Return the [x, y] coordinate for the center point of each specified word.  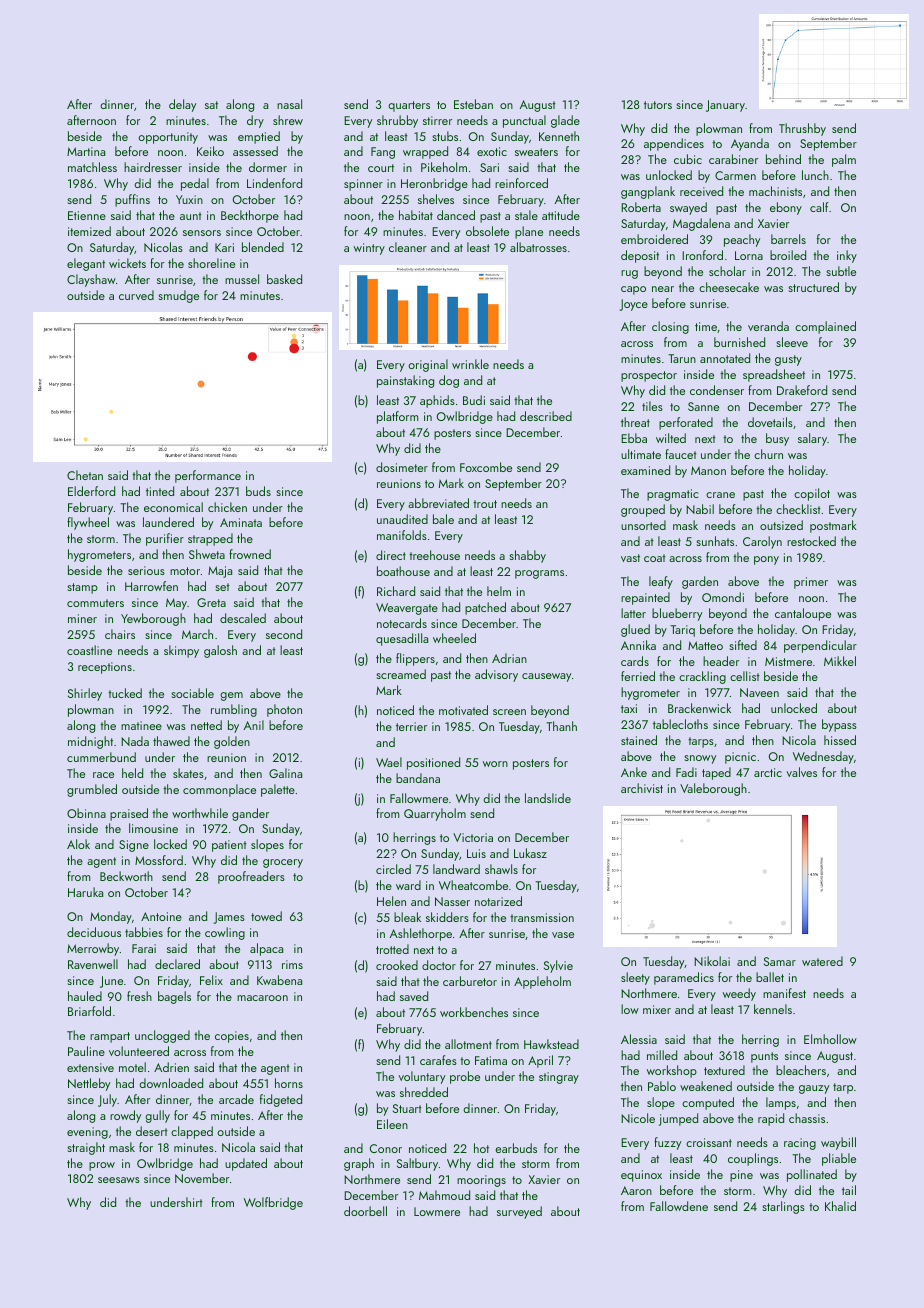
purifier [165, 539]
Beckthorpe [250, 216]
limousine [153, 828]
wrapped [425, 152]
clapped [192, 1132]
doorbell [365, 1211]
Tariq [682, 631]
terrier [411, 726]
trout [485, 504]
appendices [674, 144]
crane [720, 495]
